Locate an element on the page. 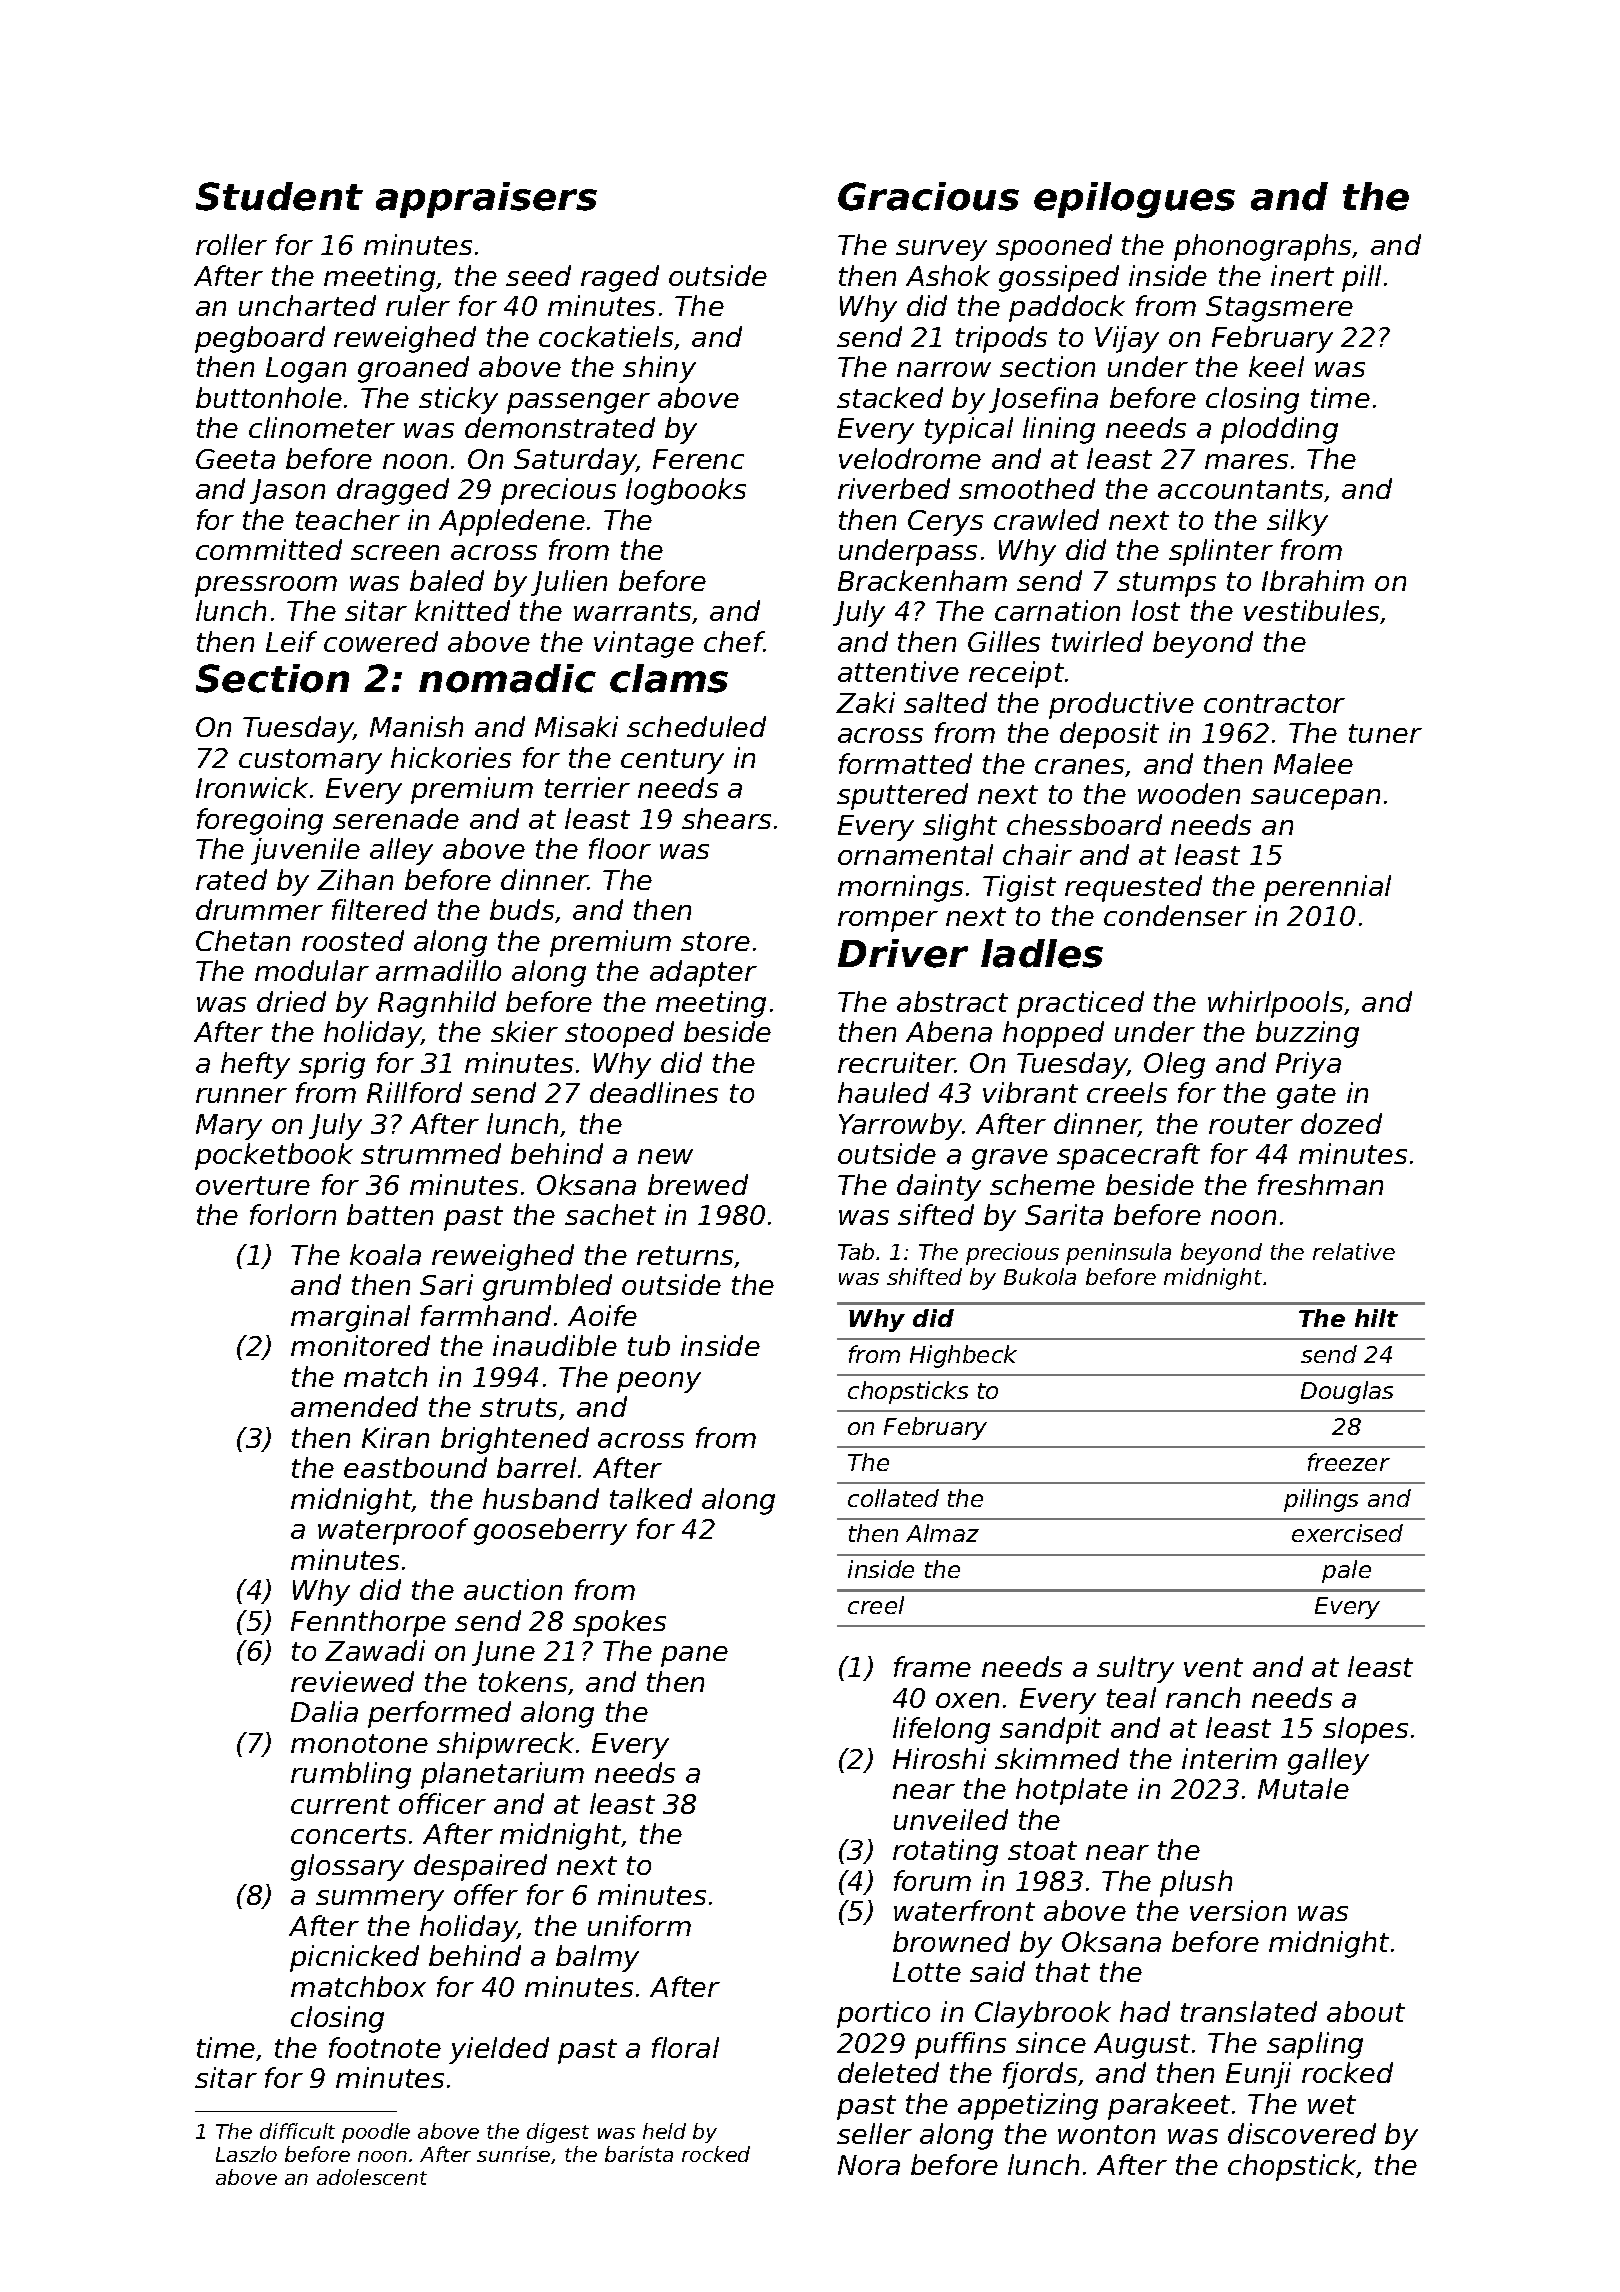 This page has width=1620, height=2292. Nora is located at coordinates (869, 2165).
